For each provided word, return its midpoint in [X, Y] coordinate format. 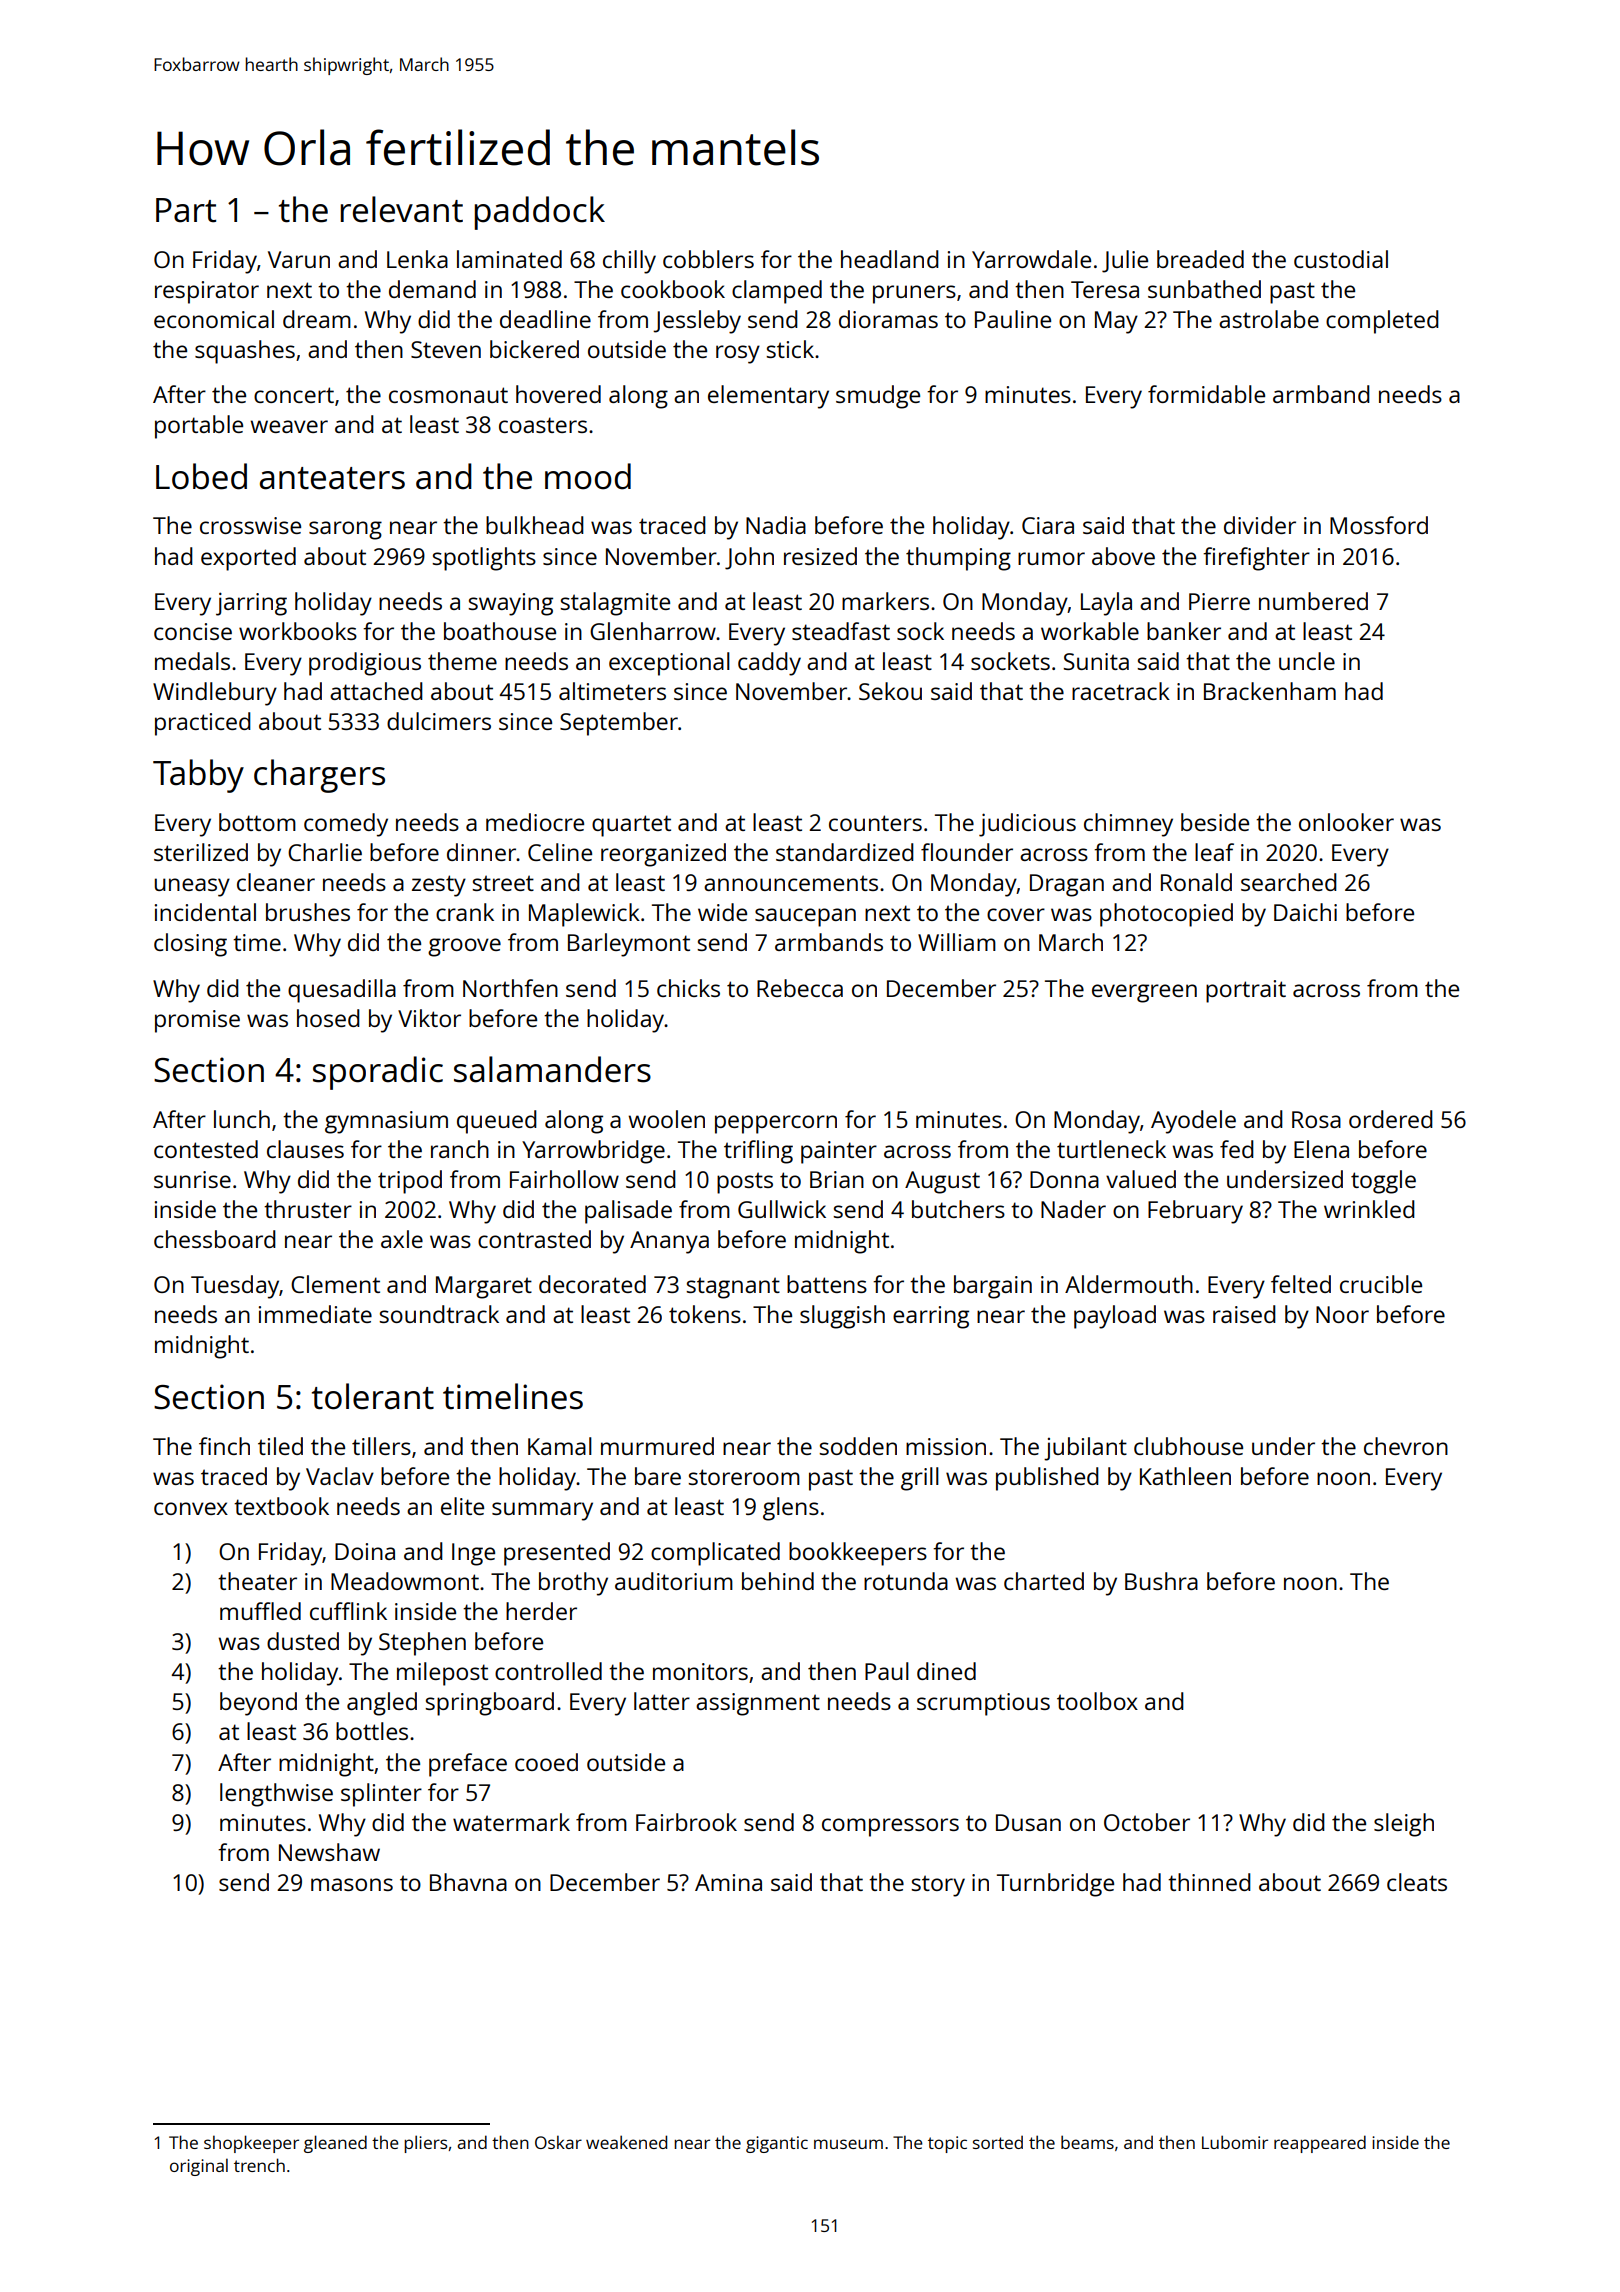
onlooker [1346, 822]
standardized [845, 852]
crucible [1381, 1284]
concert [294, 395]
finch [224, 1446]
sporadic [378, 1073]
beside [1215, 822]
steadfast [841, 631]
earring [931, 1317]
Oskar [558, 2142]
